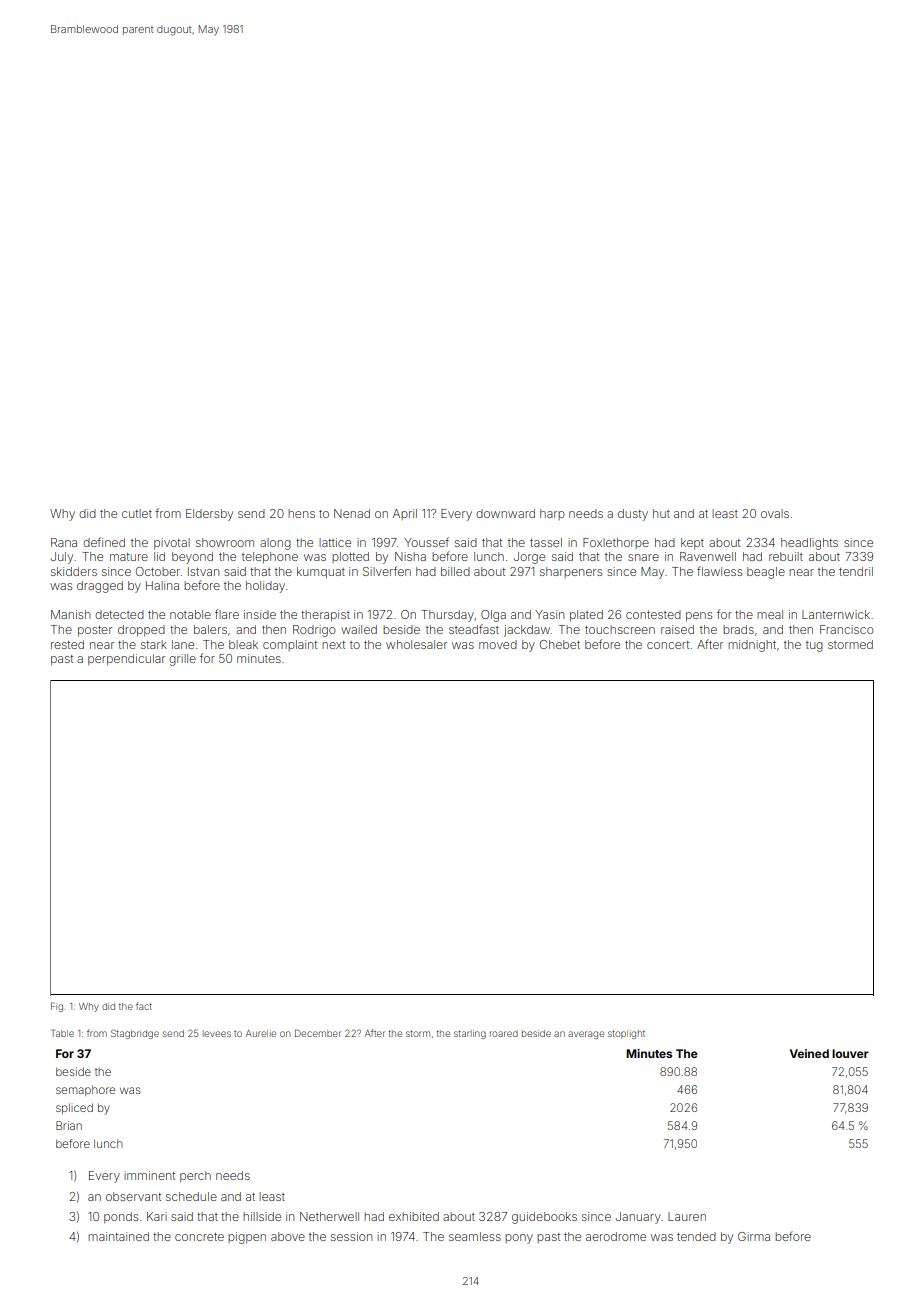  I want to click on holiday, so click(265, 587).
